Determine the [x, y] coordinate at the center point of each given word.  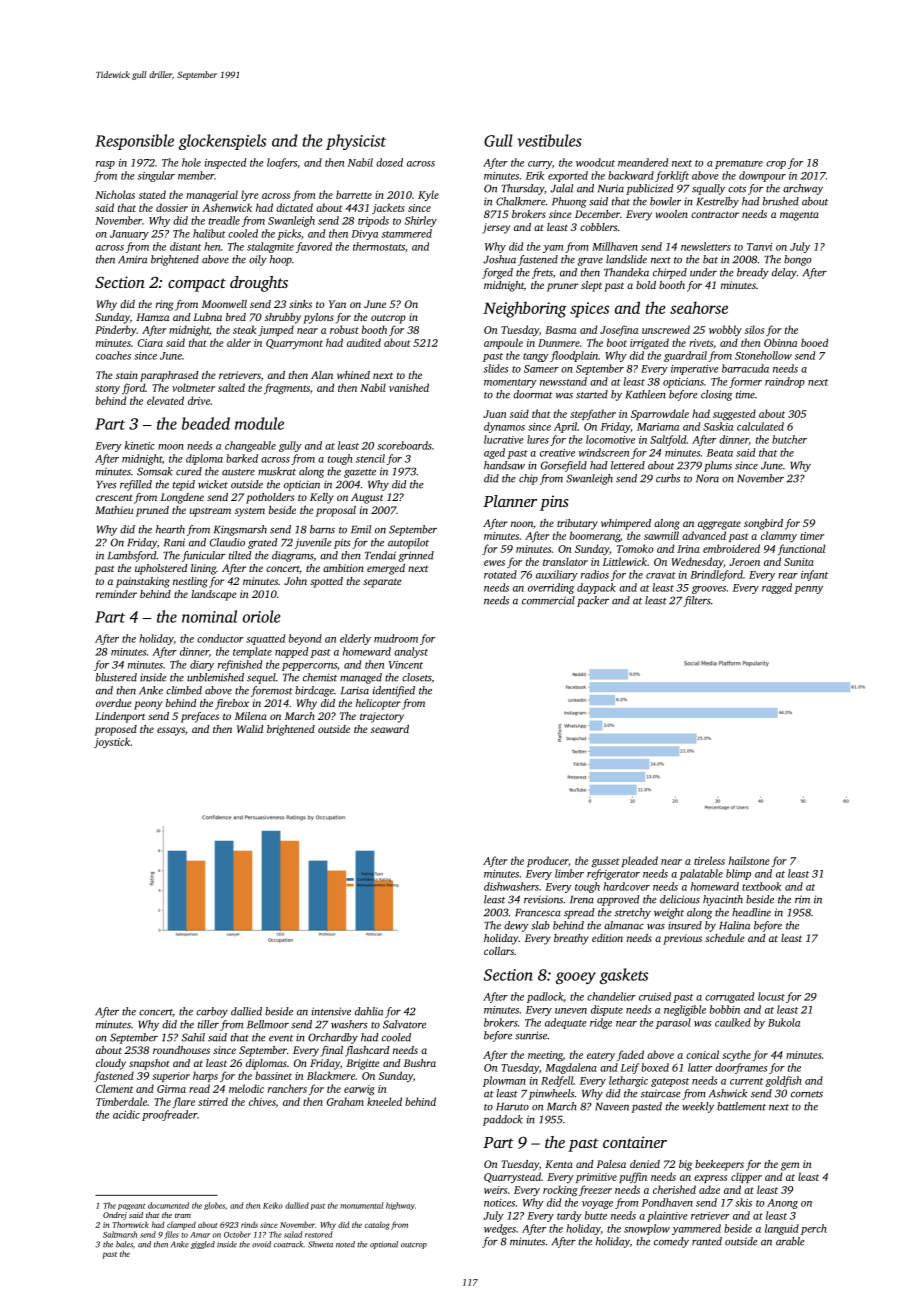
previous [682, 939]
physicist [356, 142]
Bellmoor [268, 1024]
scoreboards [404, 445]
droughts [259, 284]
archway [803, 189]
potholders [270, 498]
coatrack [288, 1244]
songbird [763, 524]
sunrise [531, 1035]
